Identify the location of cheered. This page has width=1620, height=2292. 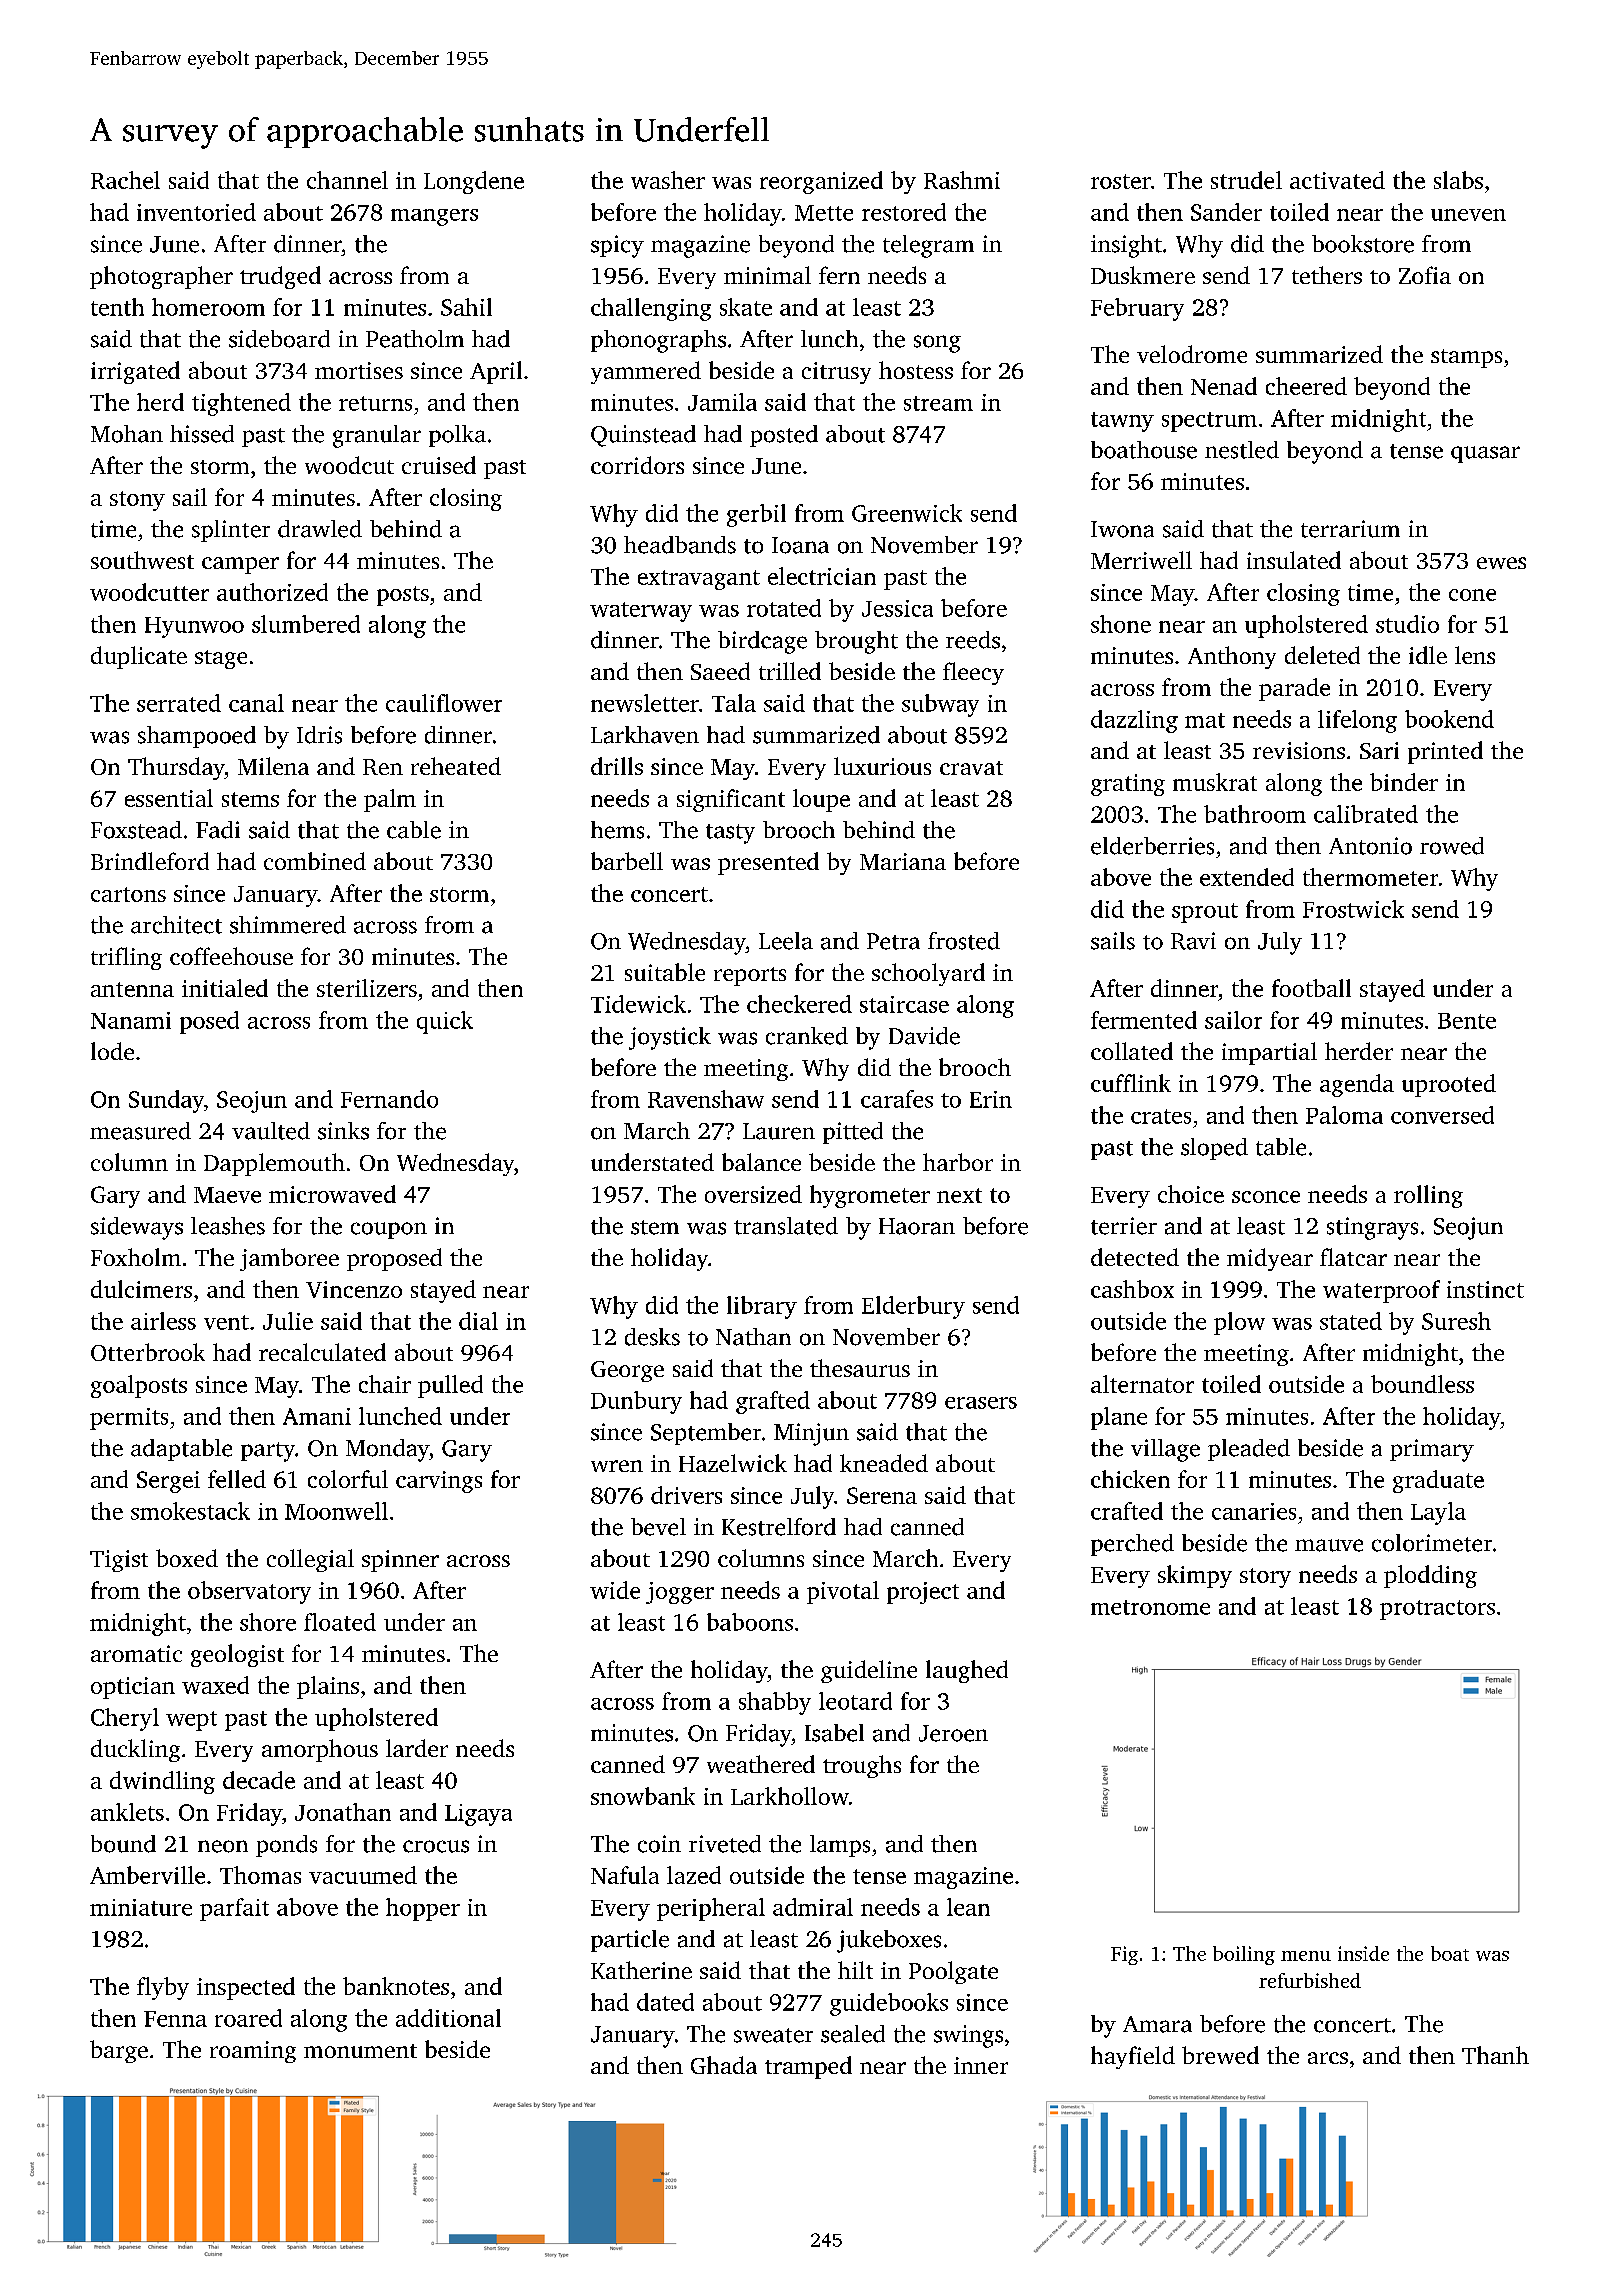
(1306, 386).
